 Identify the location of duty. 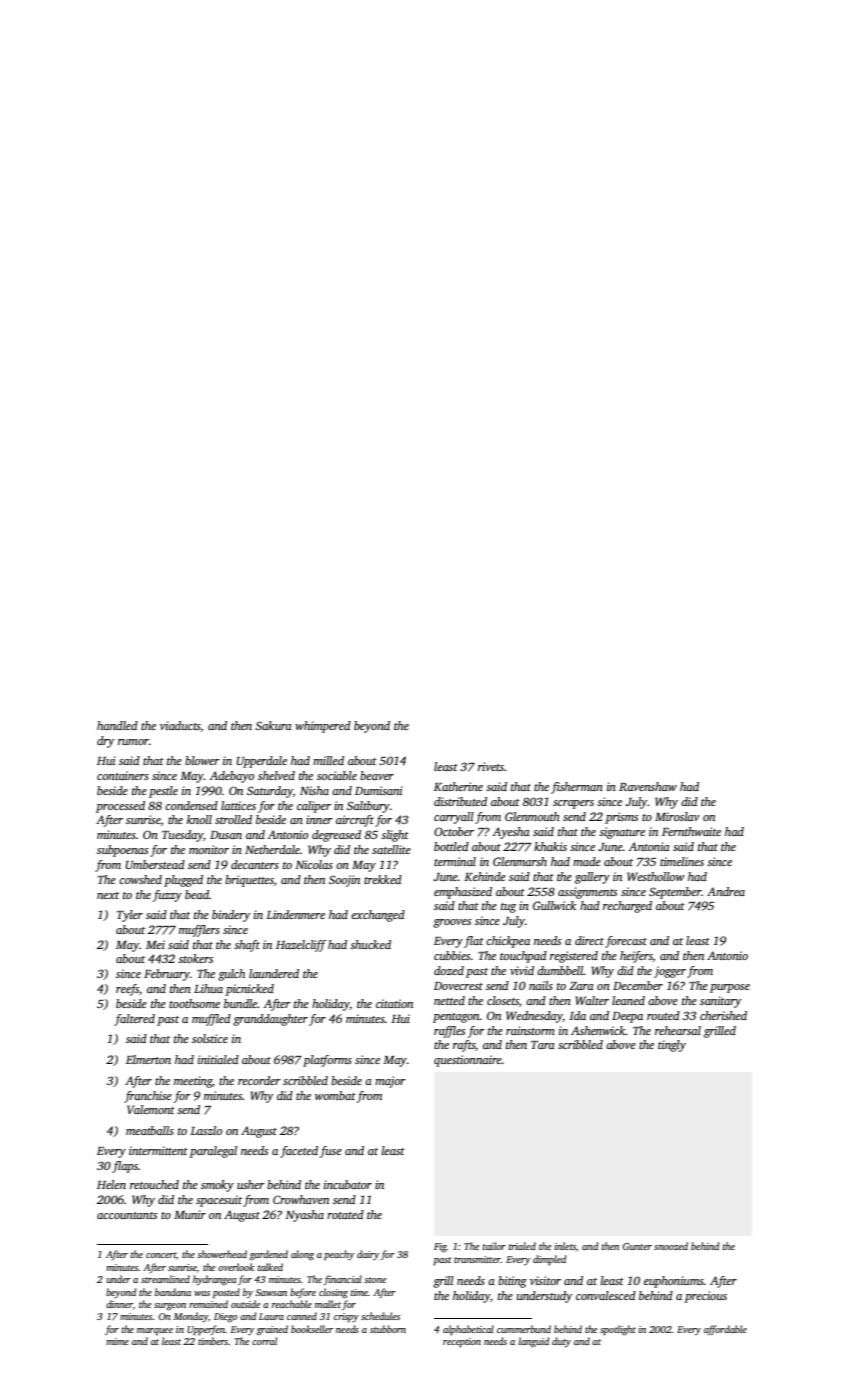
(561, 1342).
